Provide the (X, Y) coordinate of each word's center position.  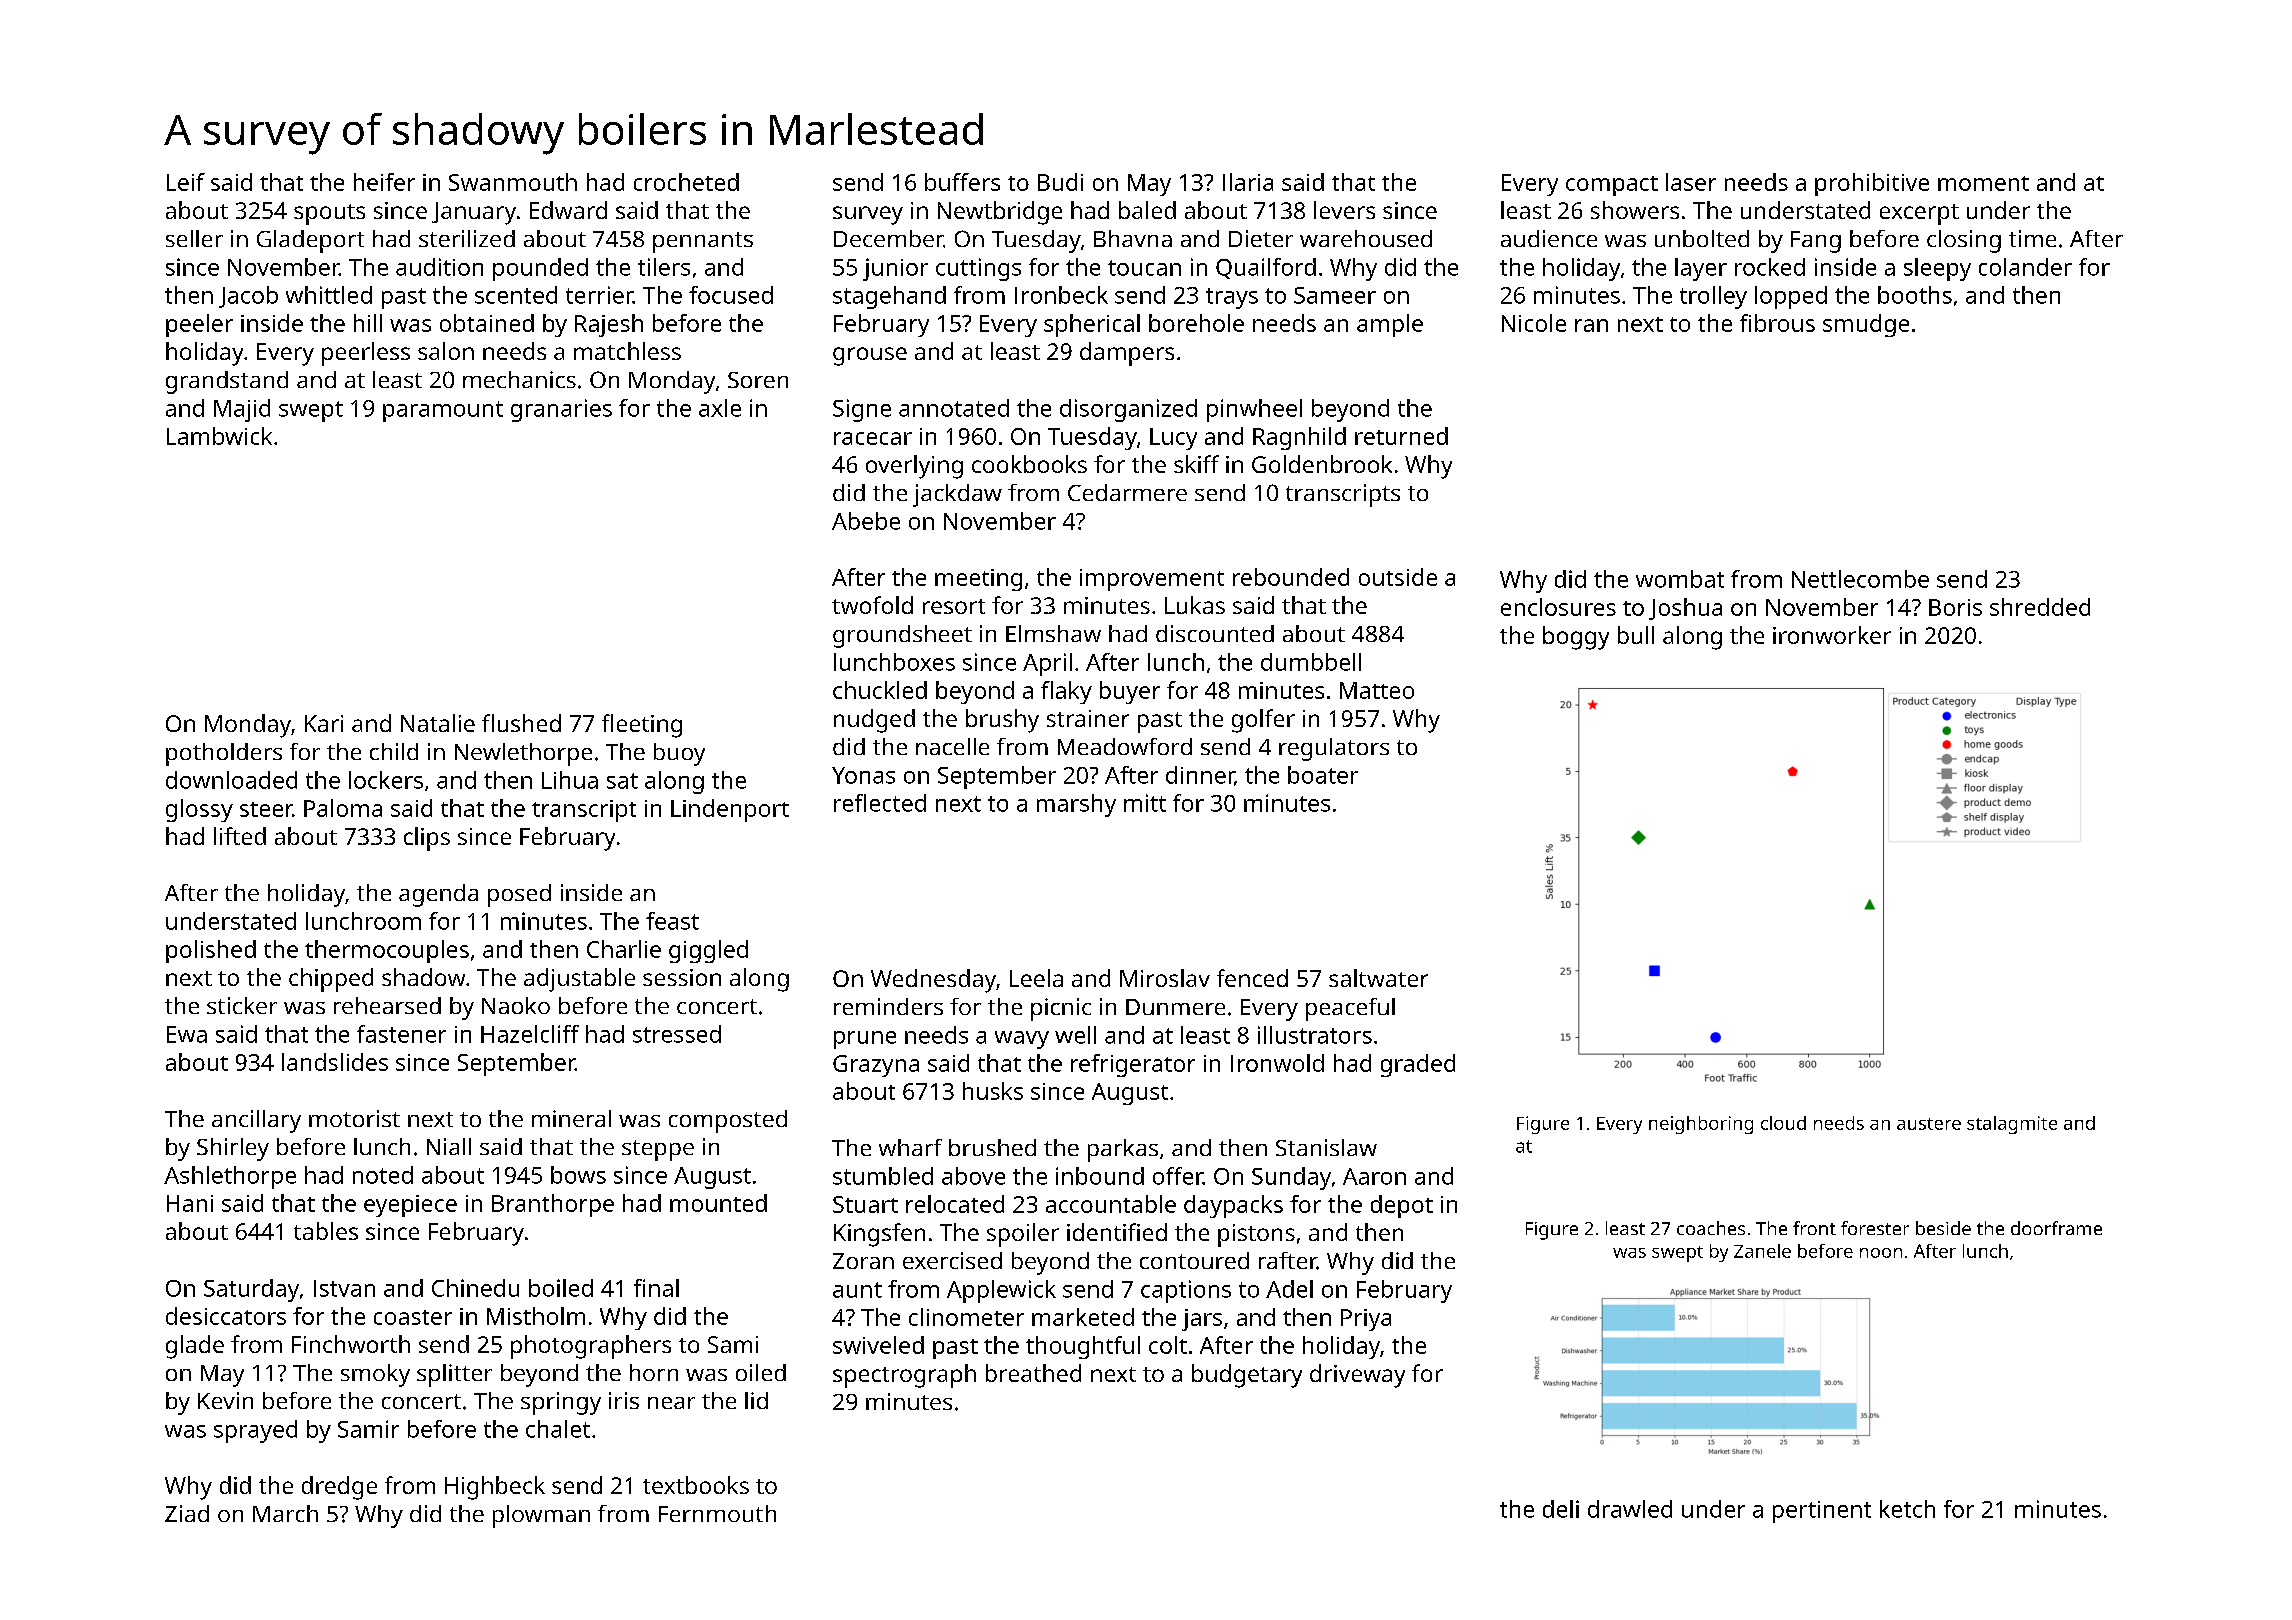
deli (1561, 1509)
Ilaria (1248, 182)
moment (1983, 183)
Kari (324, 723)
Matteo (1377, 690)
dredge (339, 1488)
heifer (384, 182)
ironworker (1832, 635)
